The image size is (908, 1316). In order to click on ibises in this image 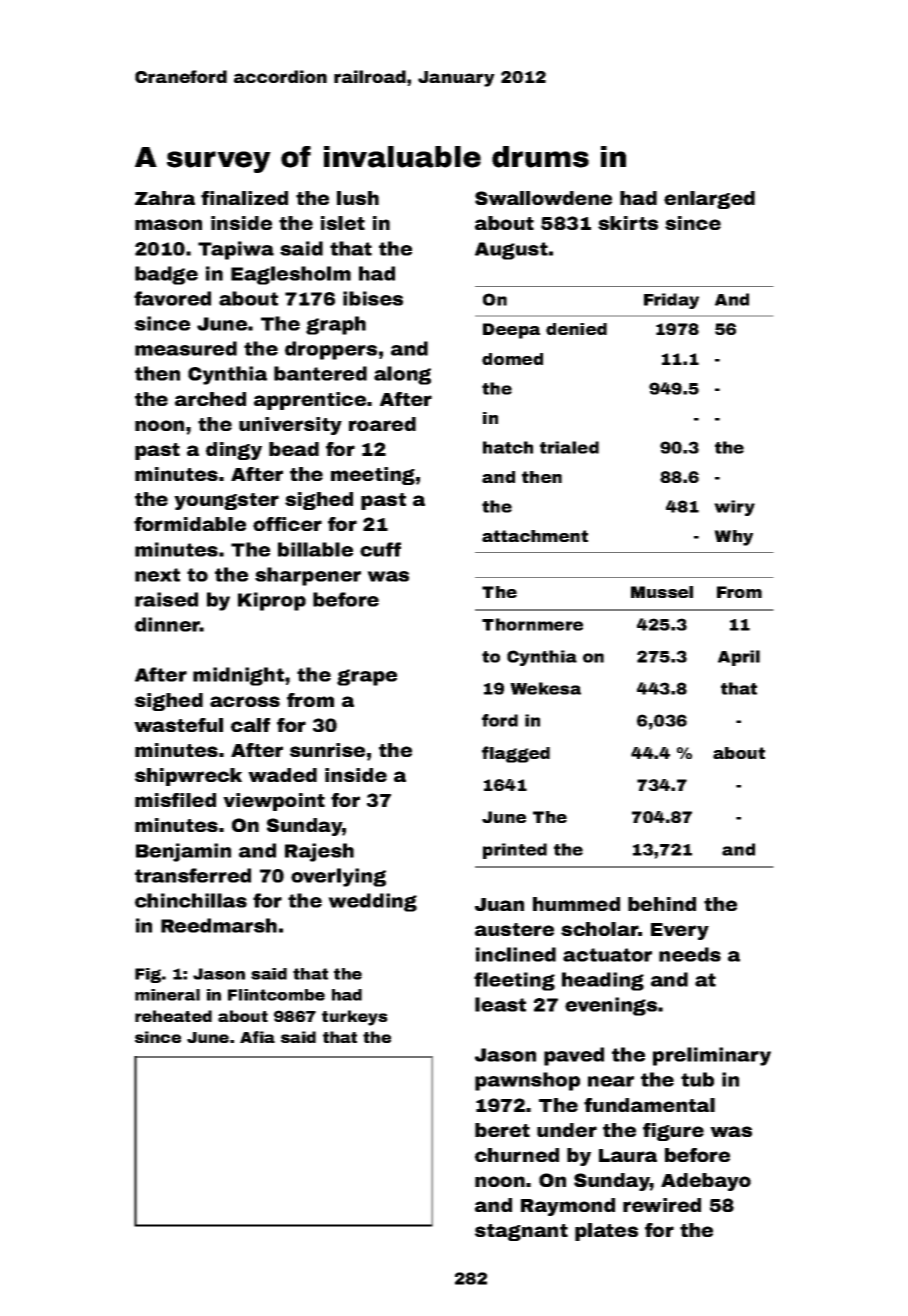, I will do `click(373, 298)`.
